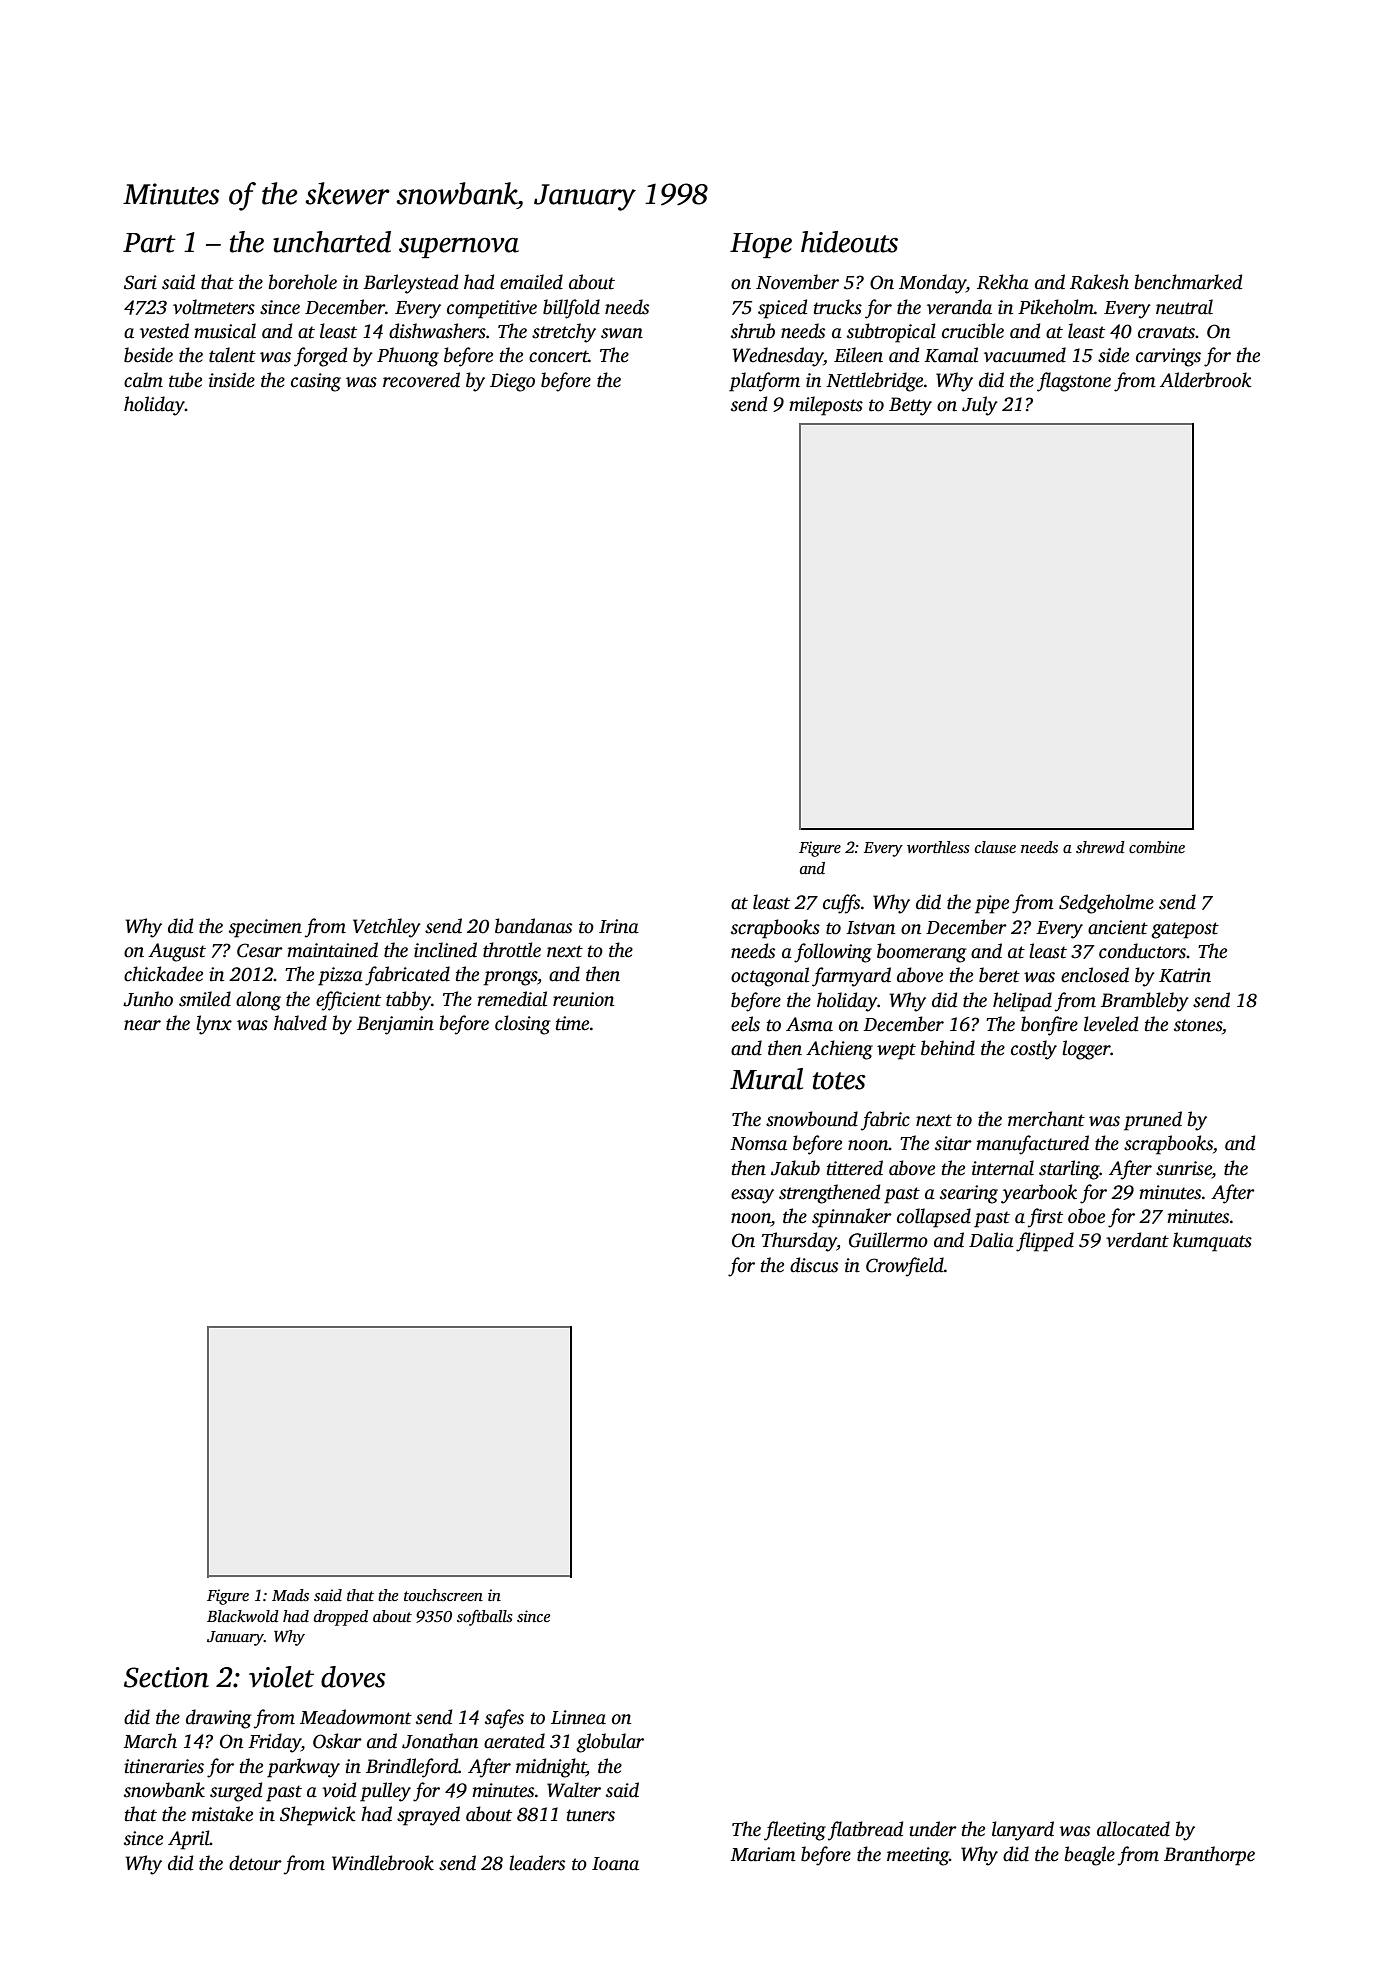 Image resolution: width=1386 pixels, height=1969 pixels. I want to click on manufactured, so click(1032, 1145).
